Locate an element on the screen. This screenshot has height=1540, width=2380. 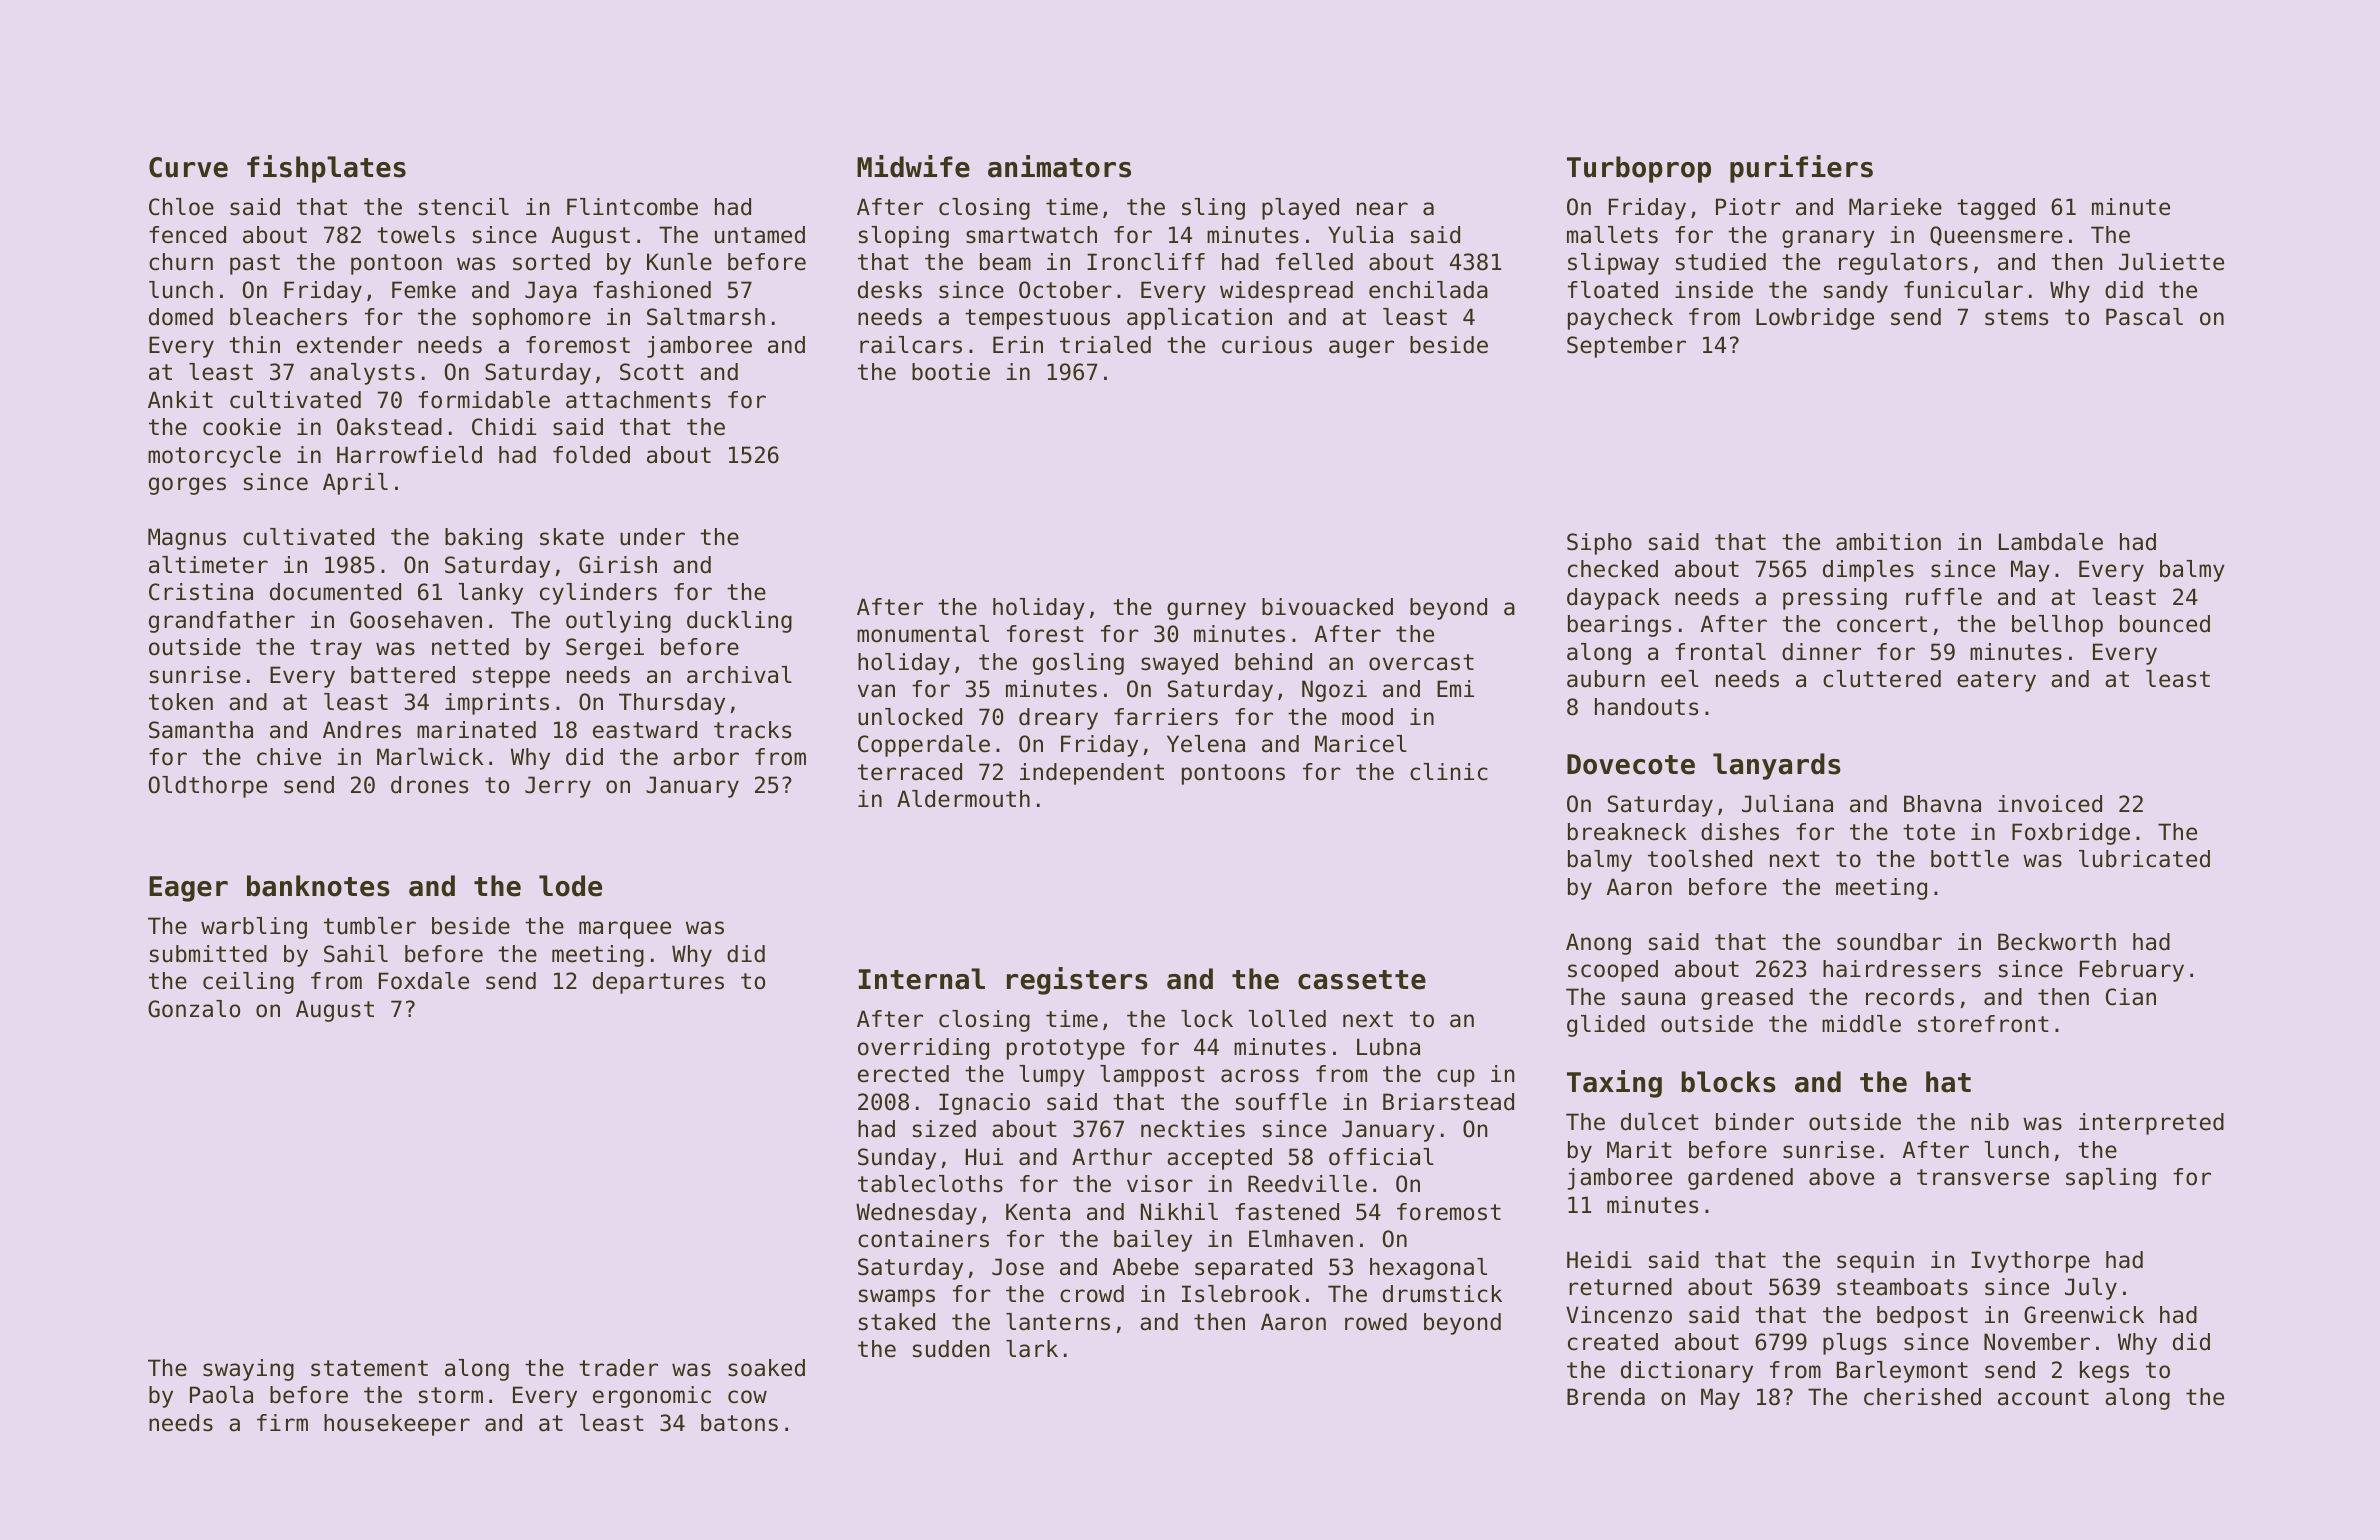
fishplates is located at coordinates (326, 169).
